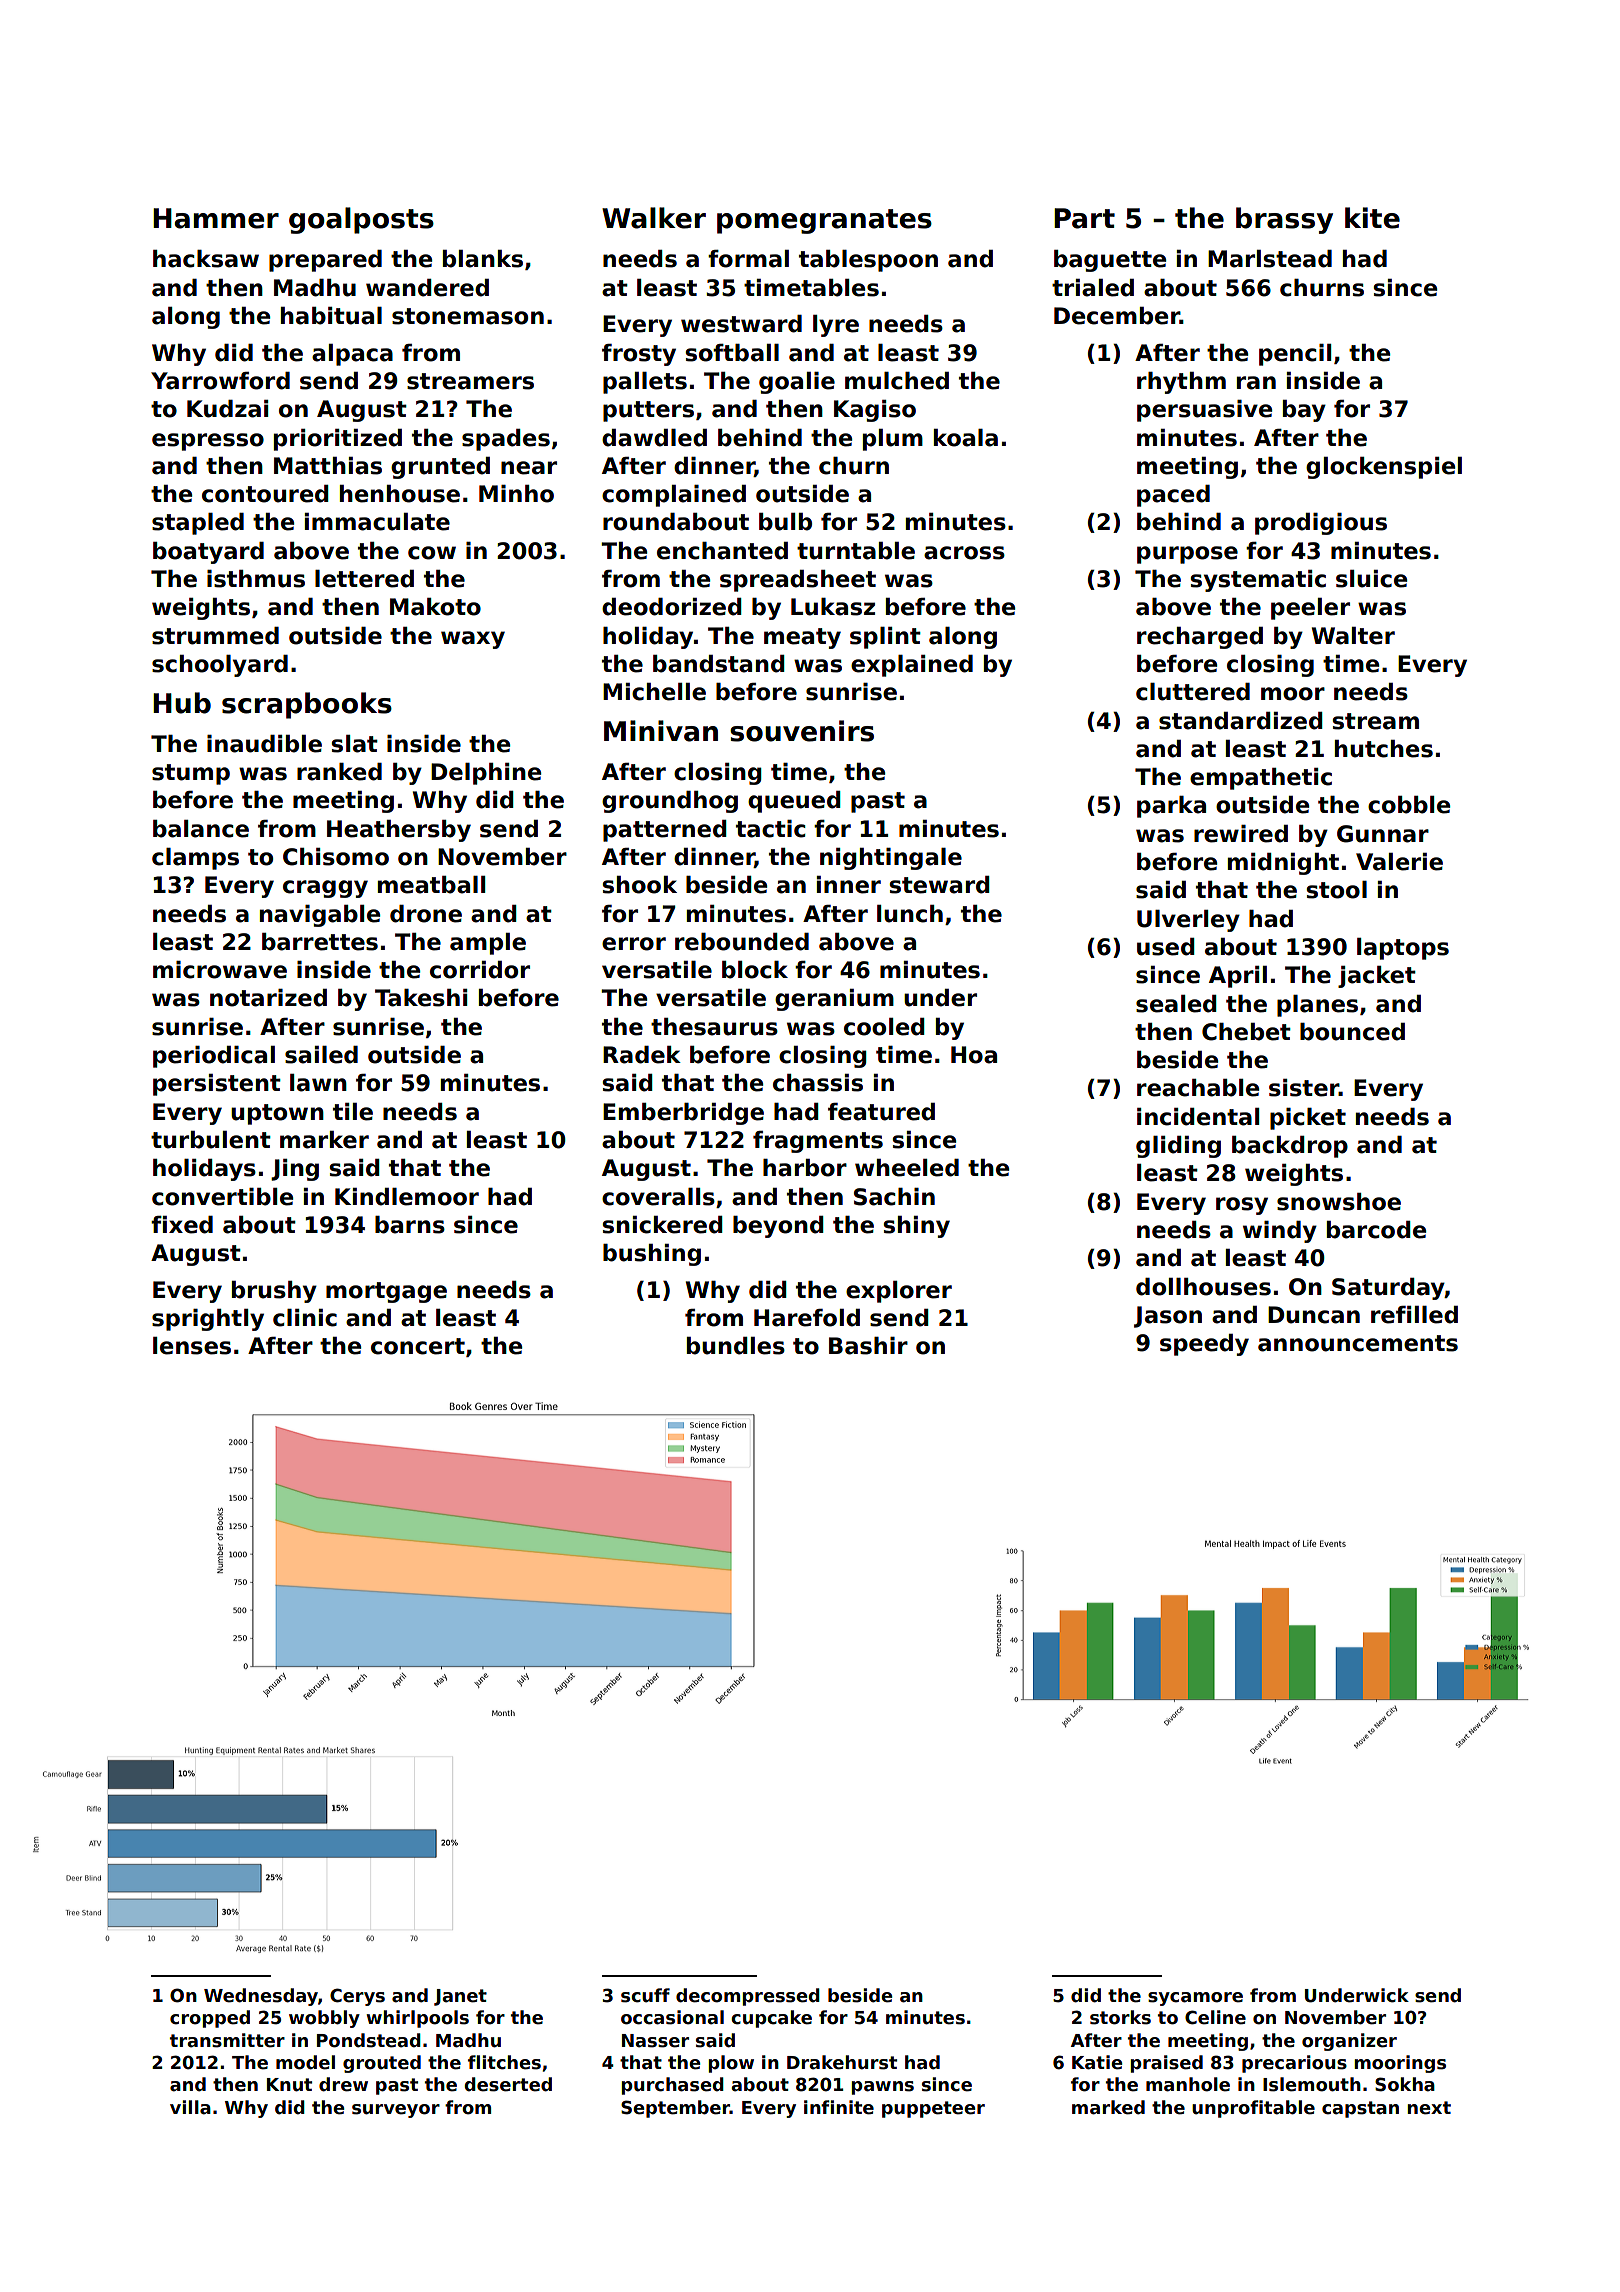 The width and height of the page is (1620, 2292). Describe the element at coordinates (1181, 383) in the page. I see `rhythm` at that location.
